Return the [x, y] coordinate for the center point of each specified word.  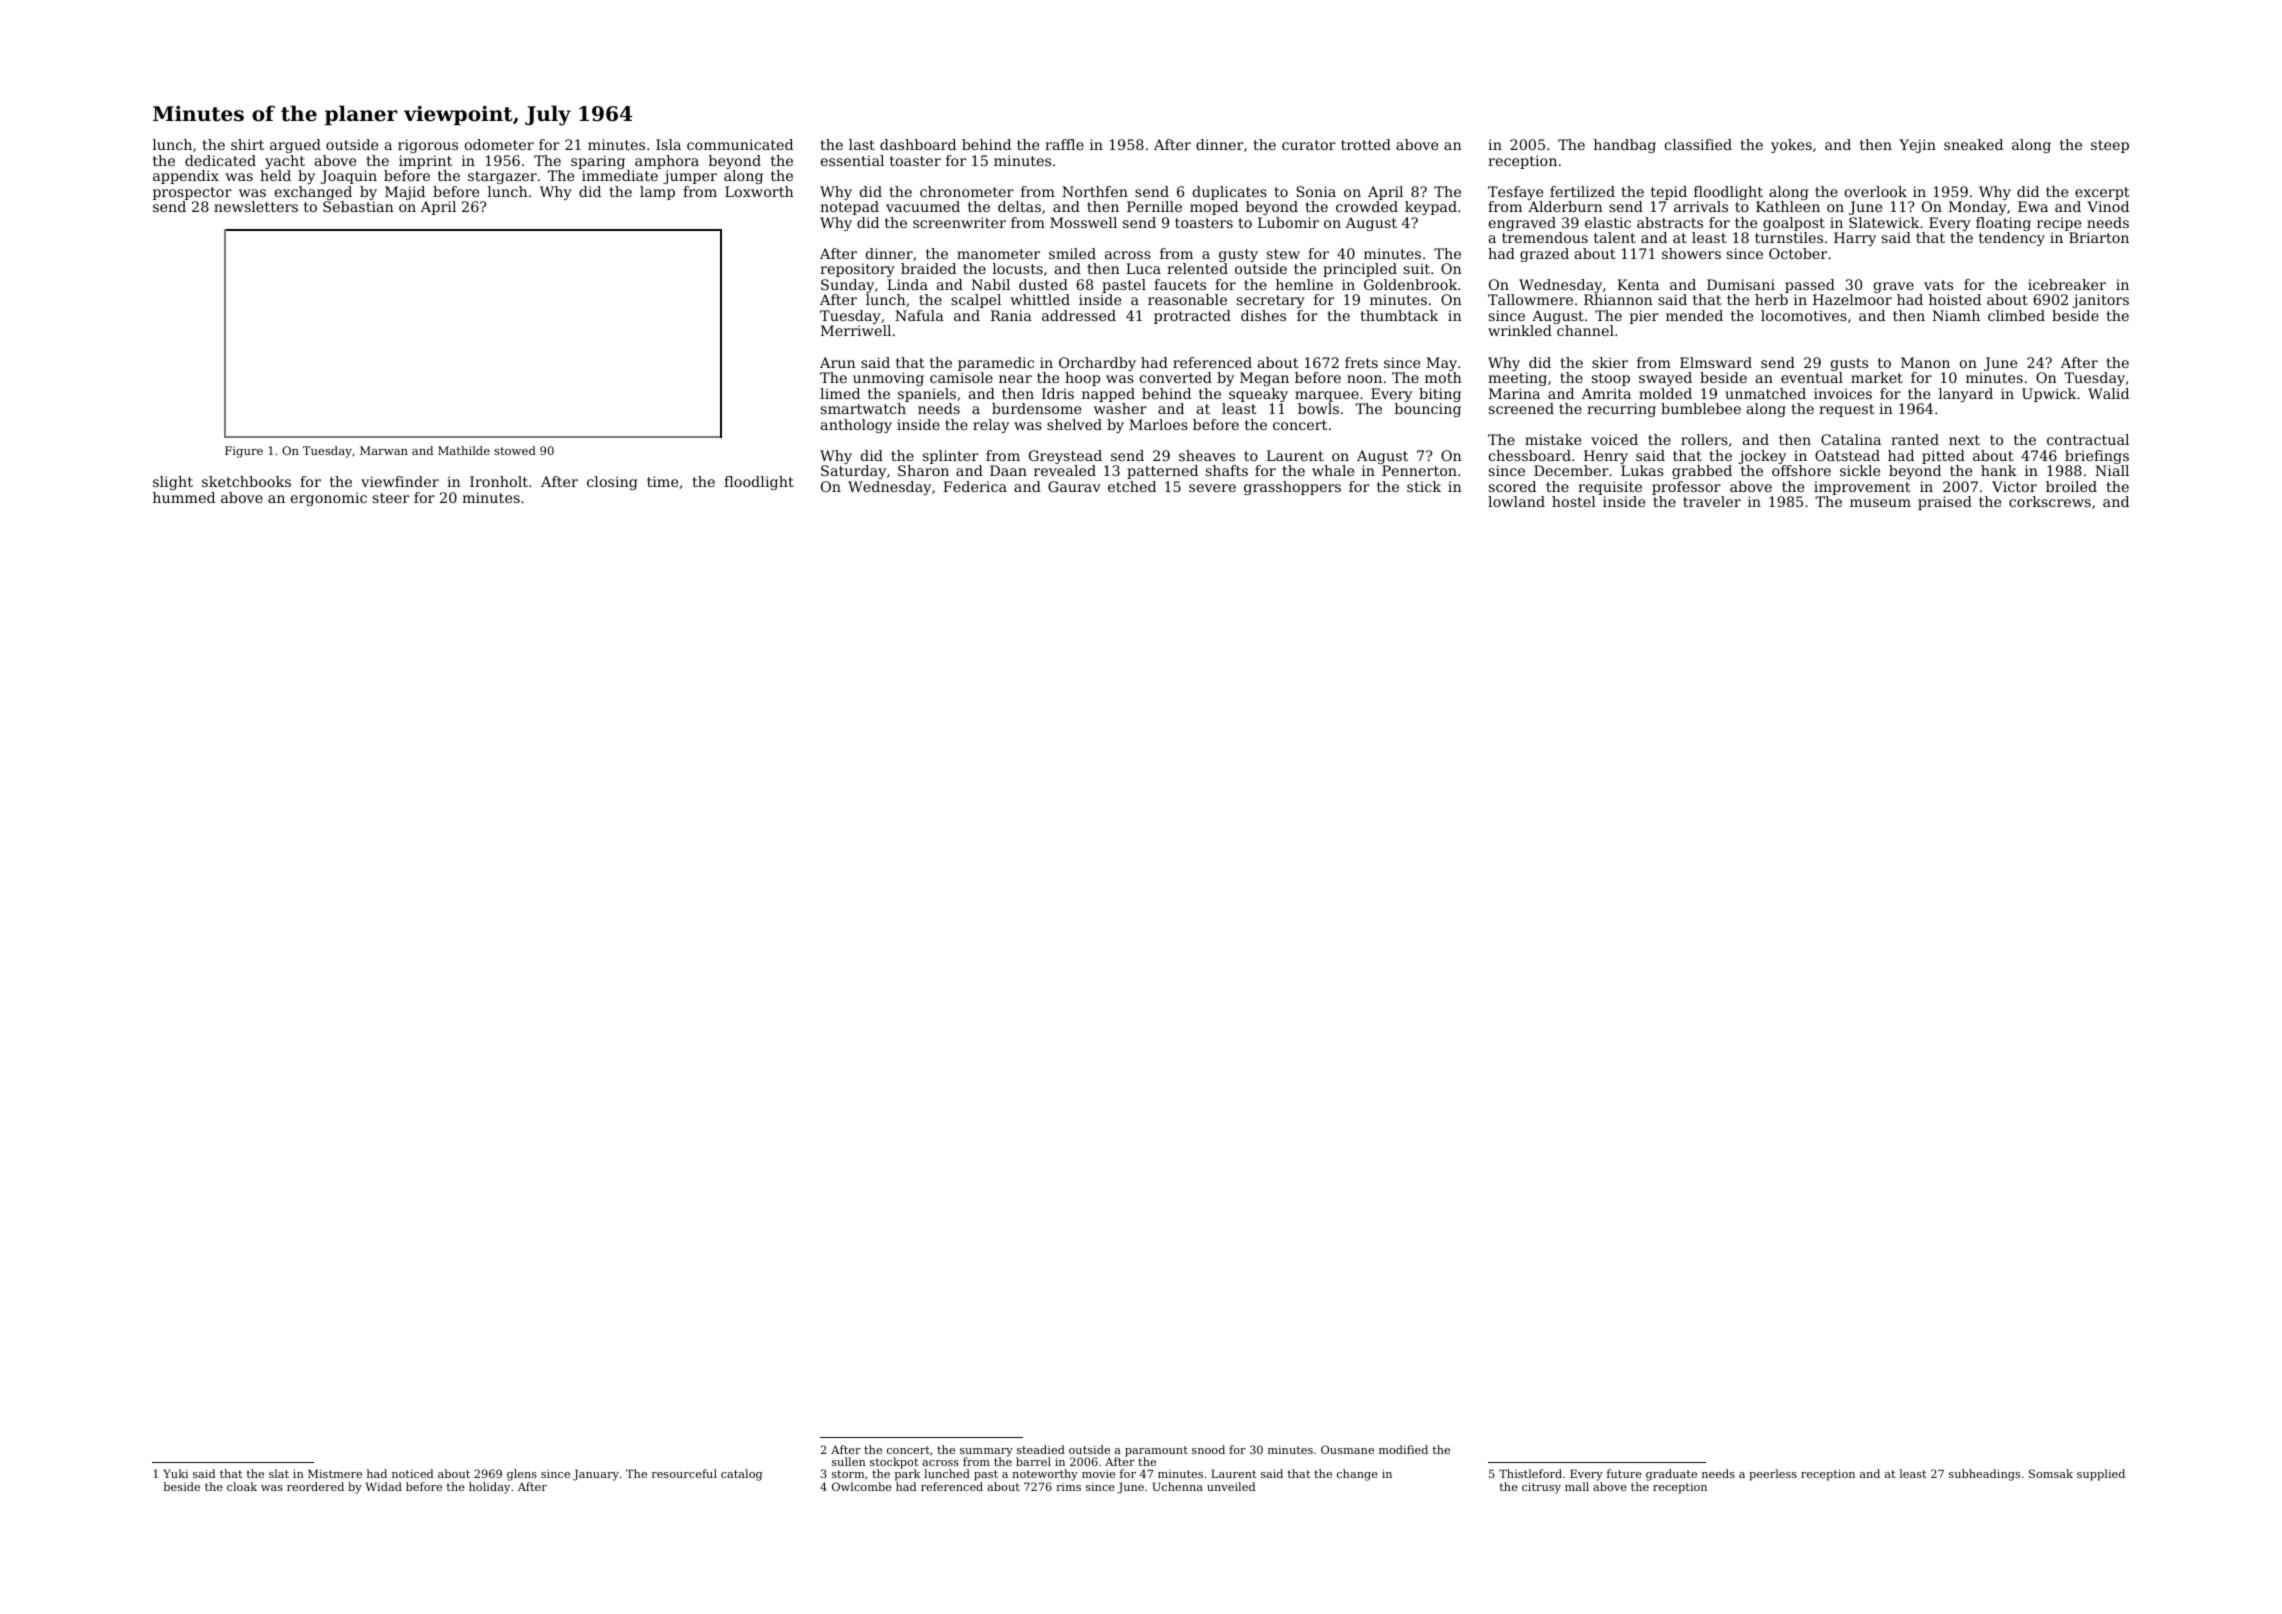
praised [1945, 503]
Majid [405, 193]
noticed [413, 1473]
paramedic [996, 364]
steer [391, 498]
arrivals [1701, 206]
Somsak [2051, 1473]
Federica [975, 486]
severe [1212, 488]
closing [612, 483]
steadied [1041, 1449]
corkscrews [2050, 501]
